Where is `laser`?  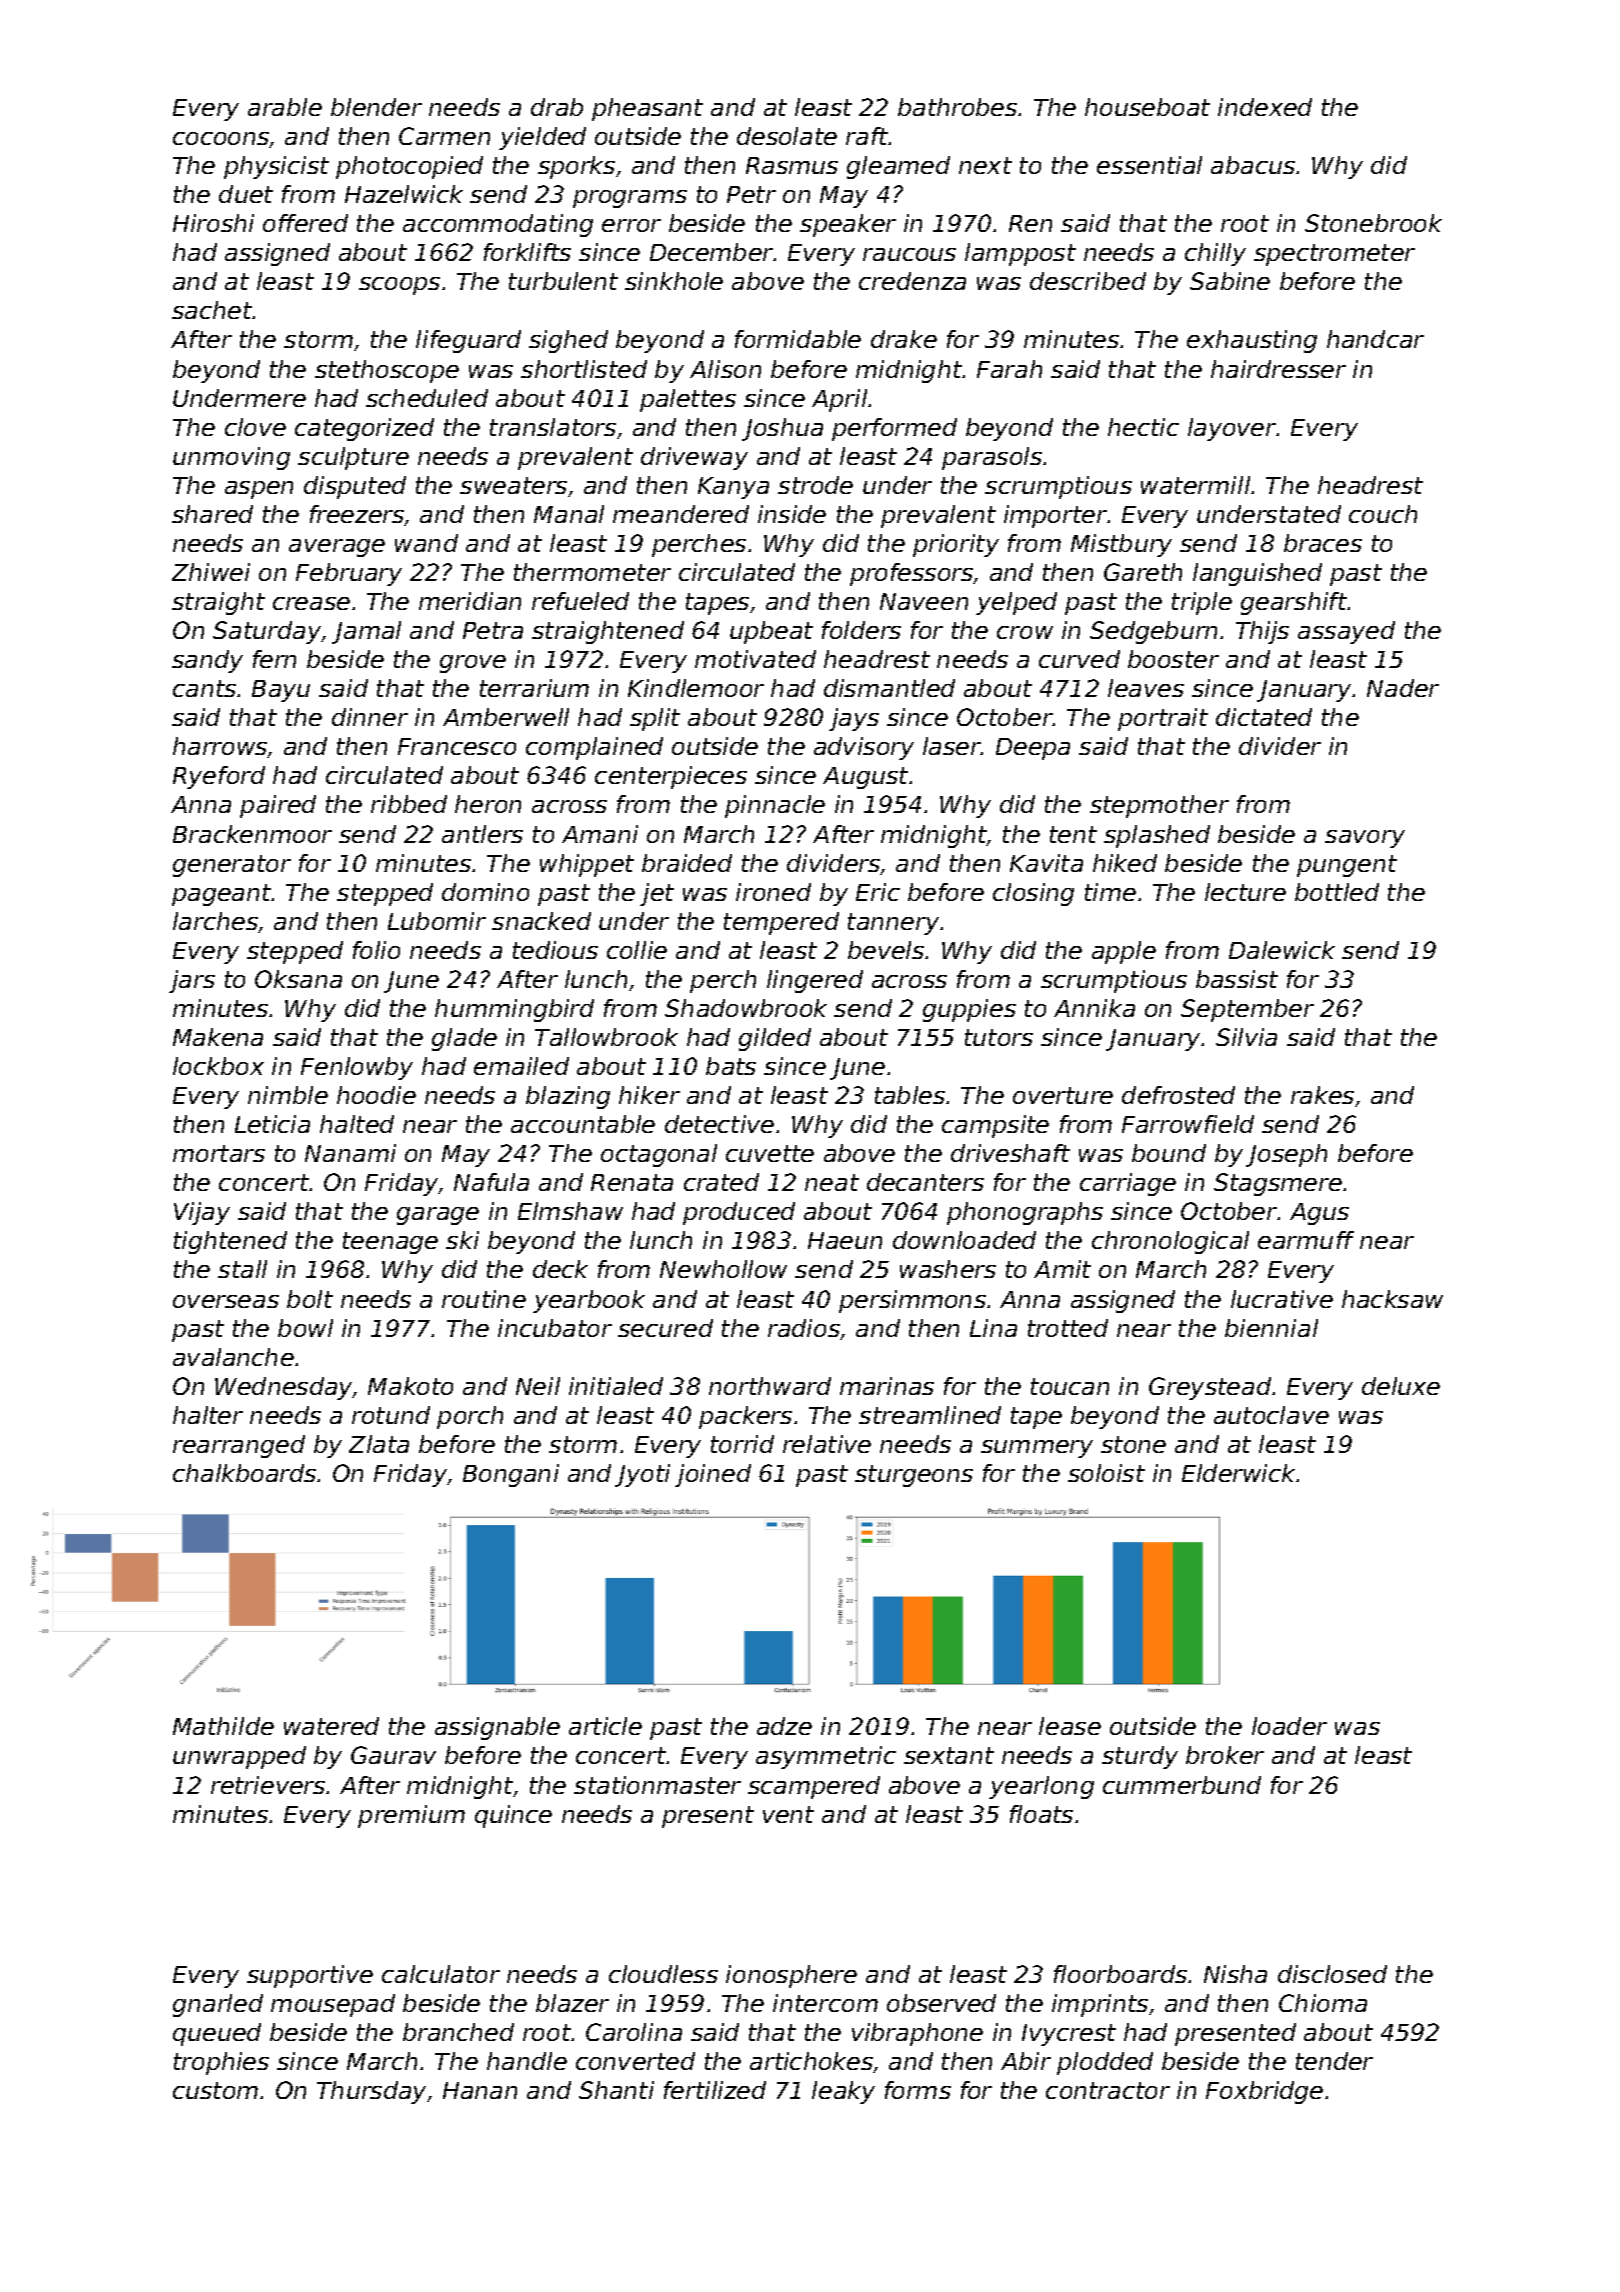
laser is located at coordinates (952, 746).
